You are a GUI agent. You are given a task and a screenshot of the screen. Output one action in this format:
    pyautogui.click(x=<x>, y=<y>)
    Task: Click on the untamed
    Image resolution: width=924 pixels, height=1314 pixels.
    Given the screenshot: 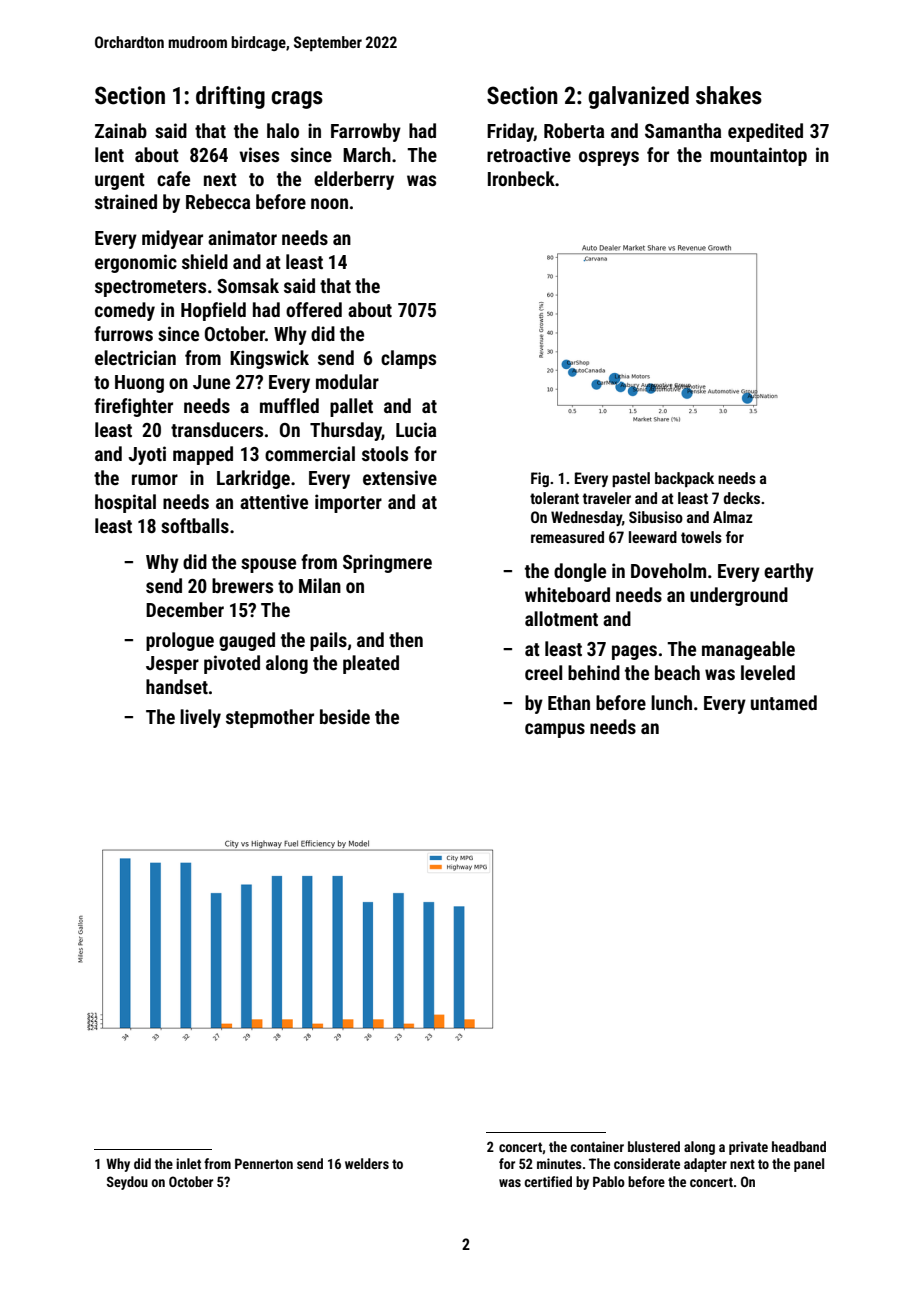 What is the action you would take?
    pyautogui.click(x=784, y=702)
